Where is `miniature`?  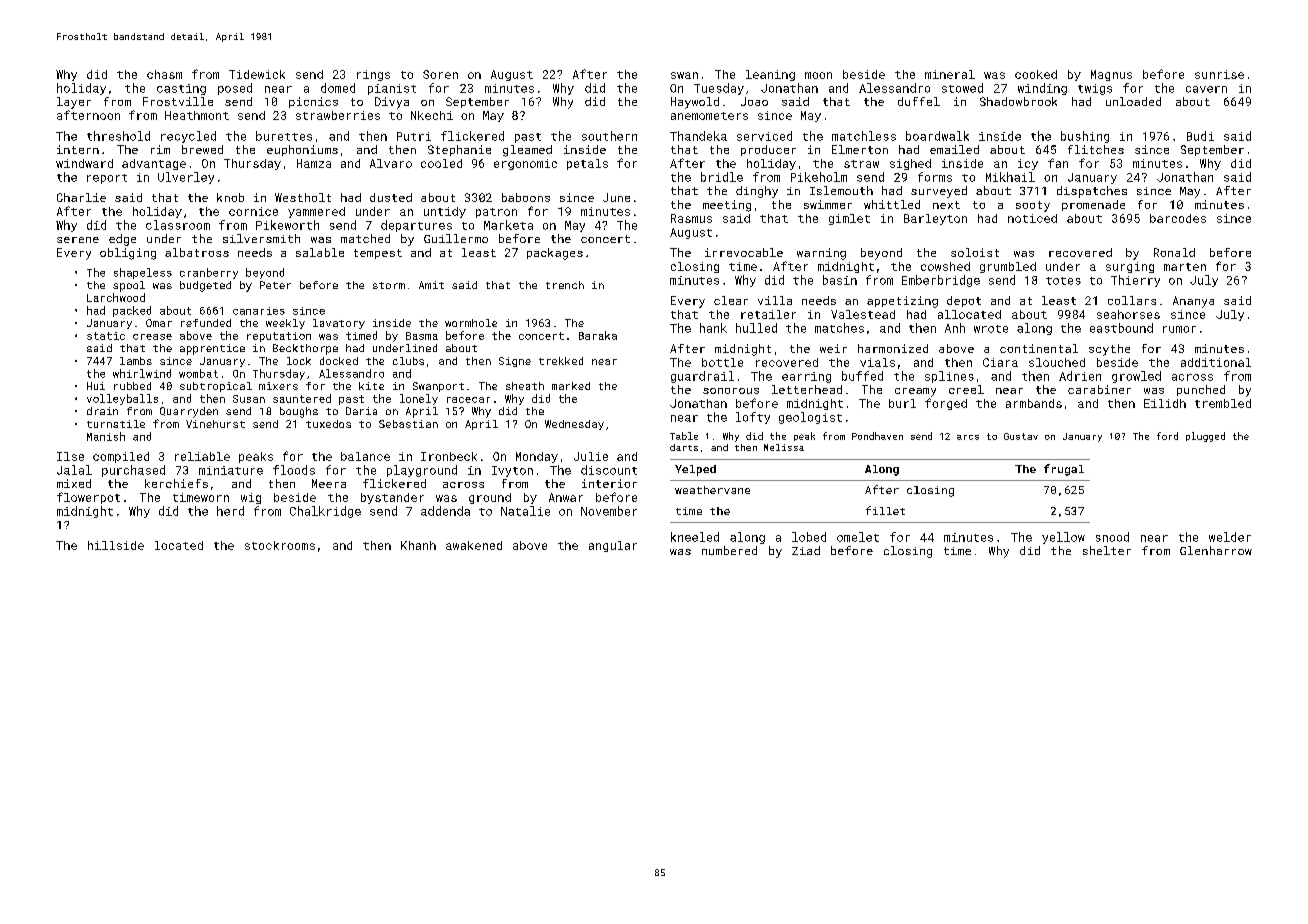
miniature is located at coordinates (231, 470).
